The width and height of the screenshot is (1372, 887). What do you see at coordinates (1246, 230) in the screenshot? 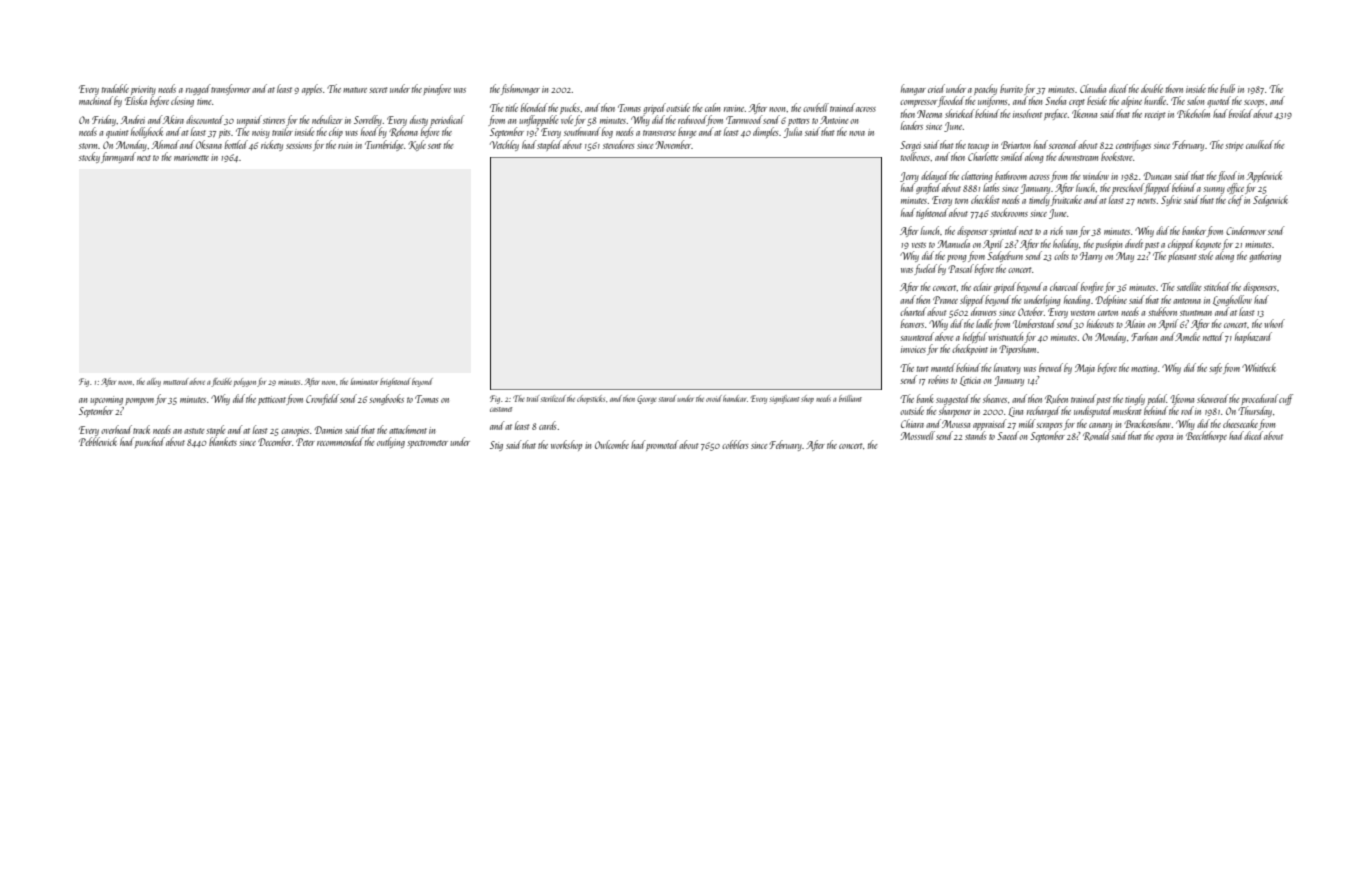
I see `Cindermoor` at bounding box center [1246, 230].
